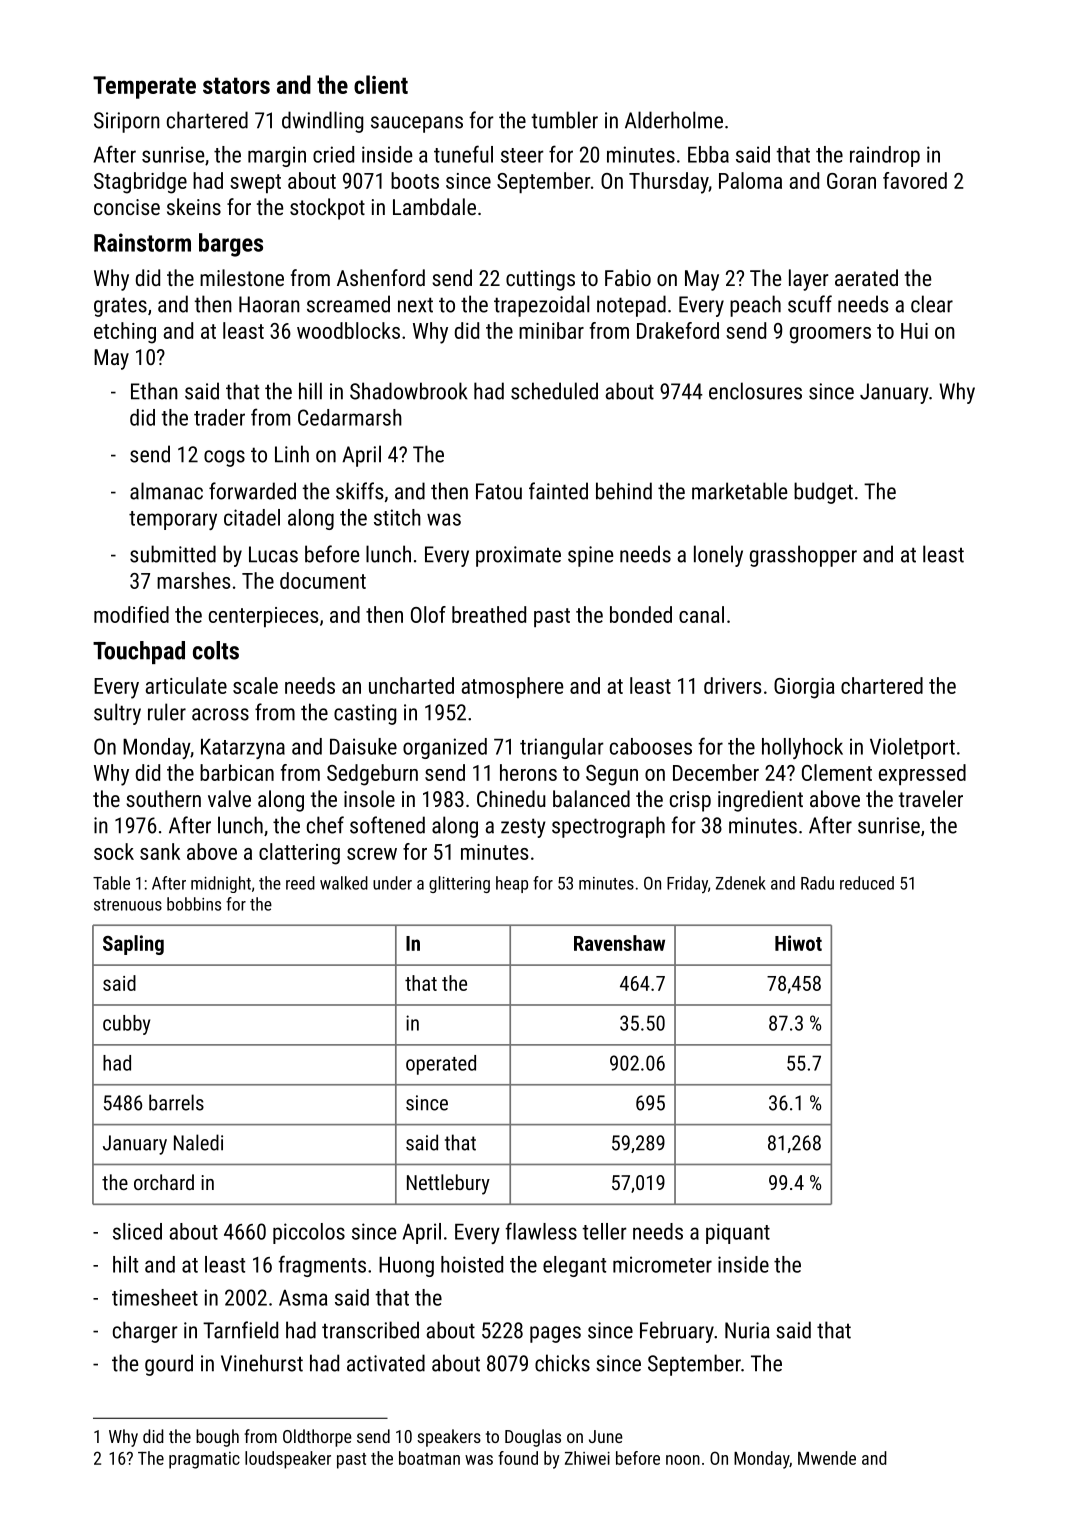  Describe the element at coordinates (269, 304) in the page. I see `Haoran` at that location.
